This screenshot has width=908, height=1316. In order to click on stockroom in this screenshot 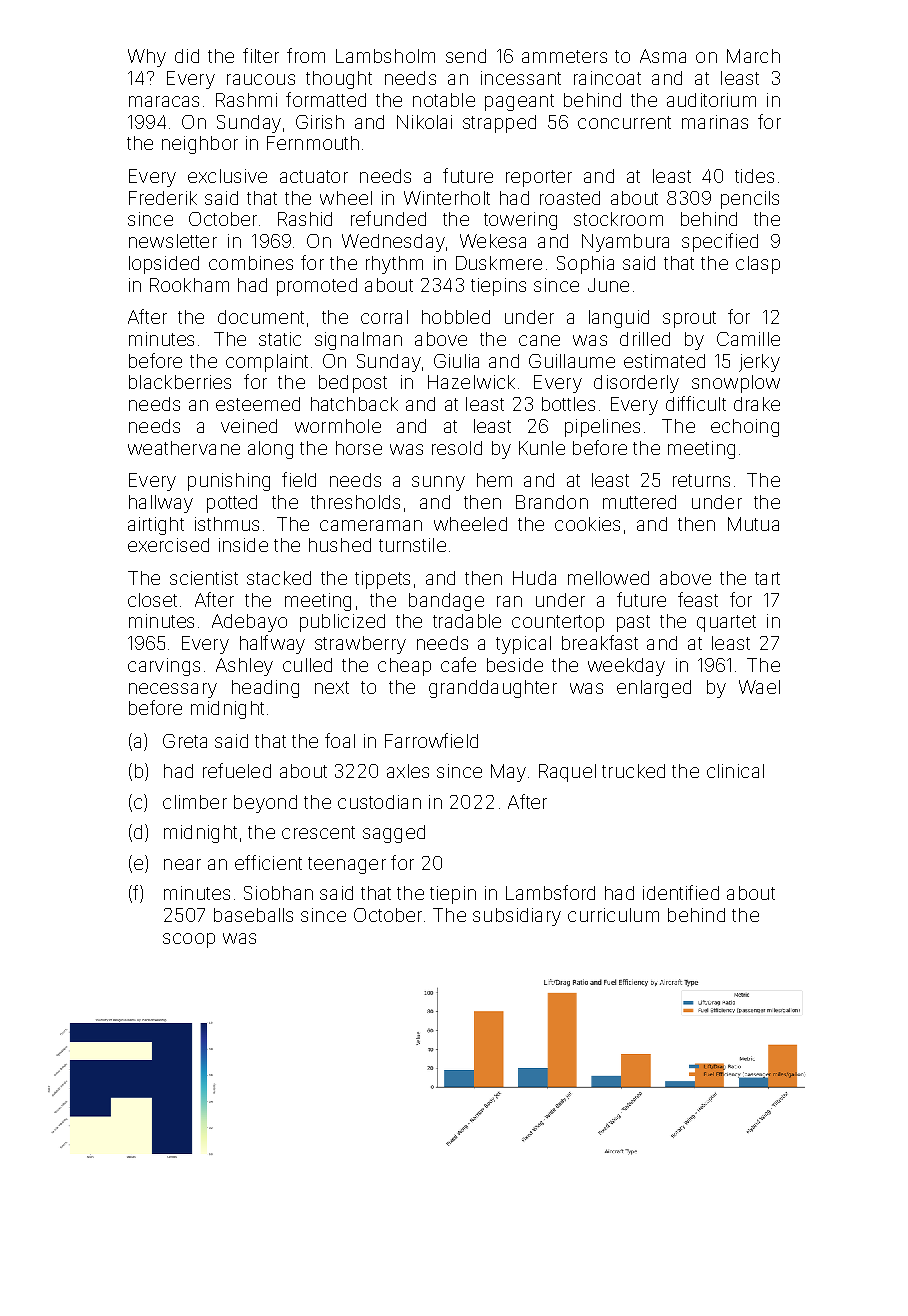, I will do `click(618, 219)`.
